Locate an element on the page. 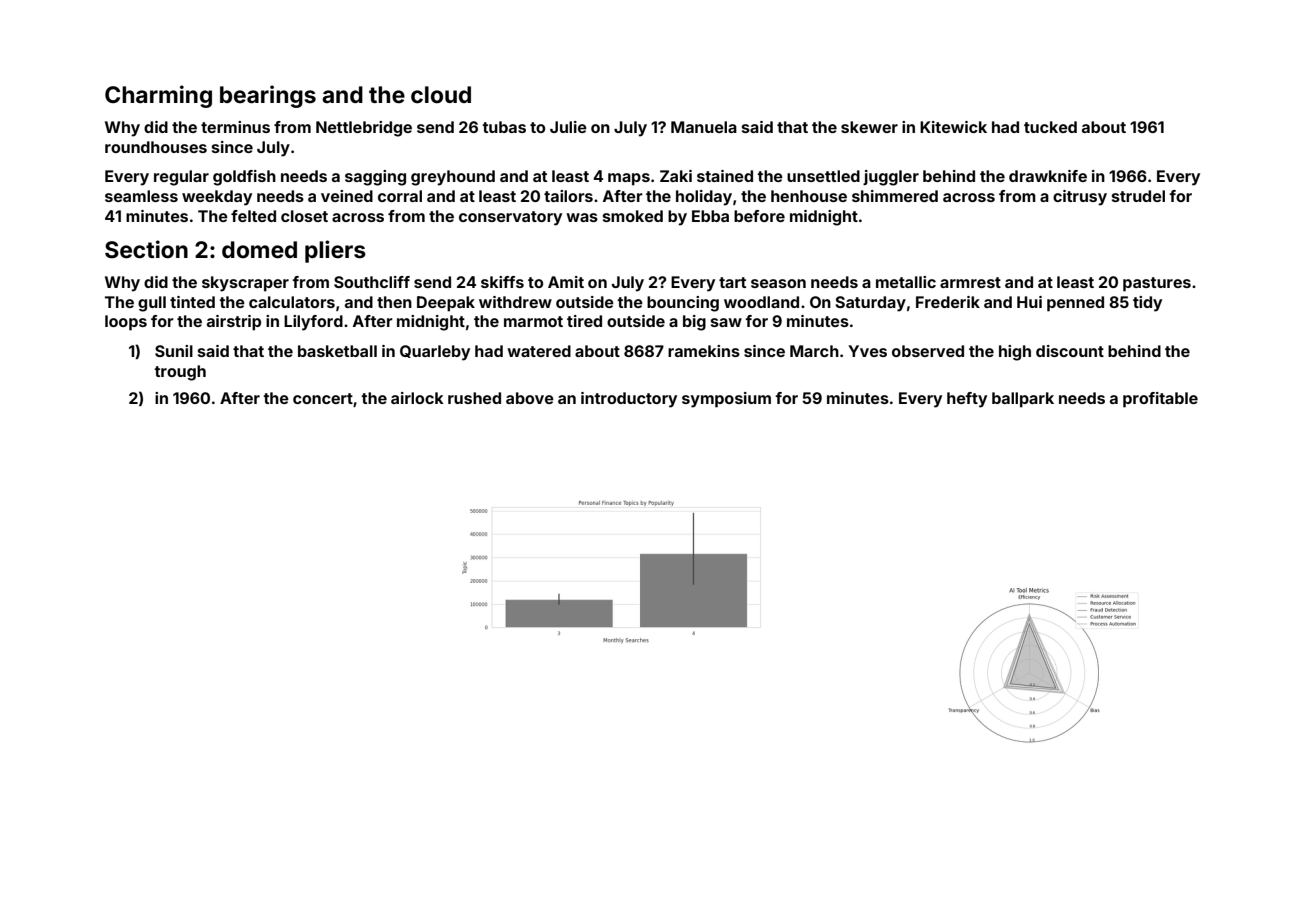 The width and height of the document is (1308, 924). regular is located at coordinates (181, 178).
